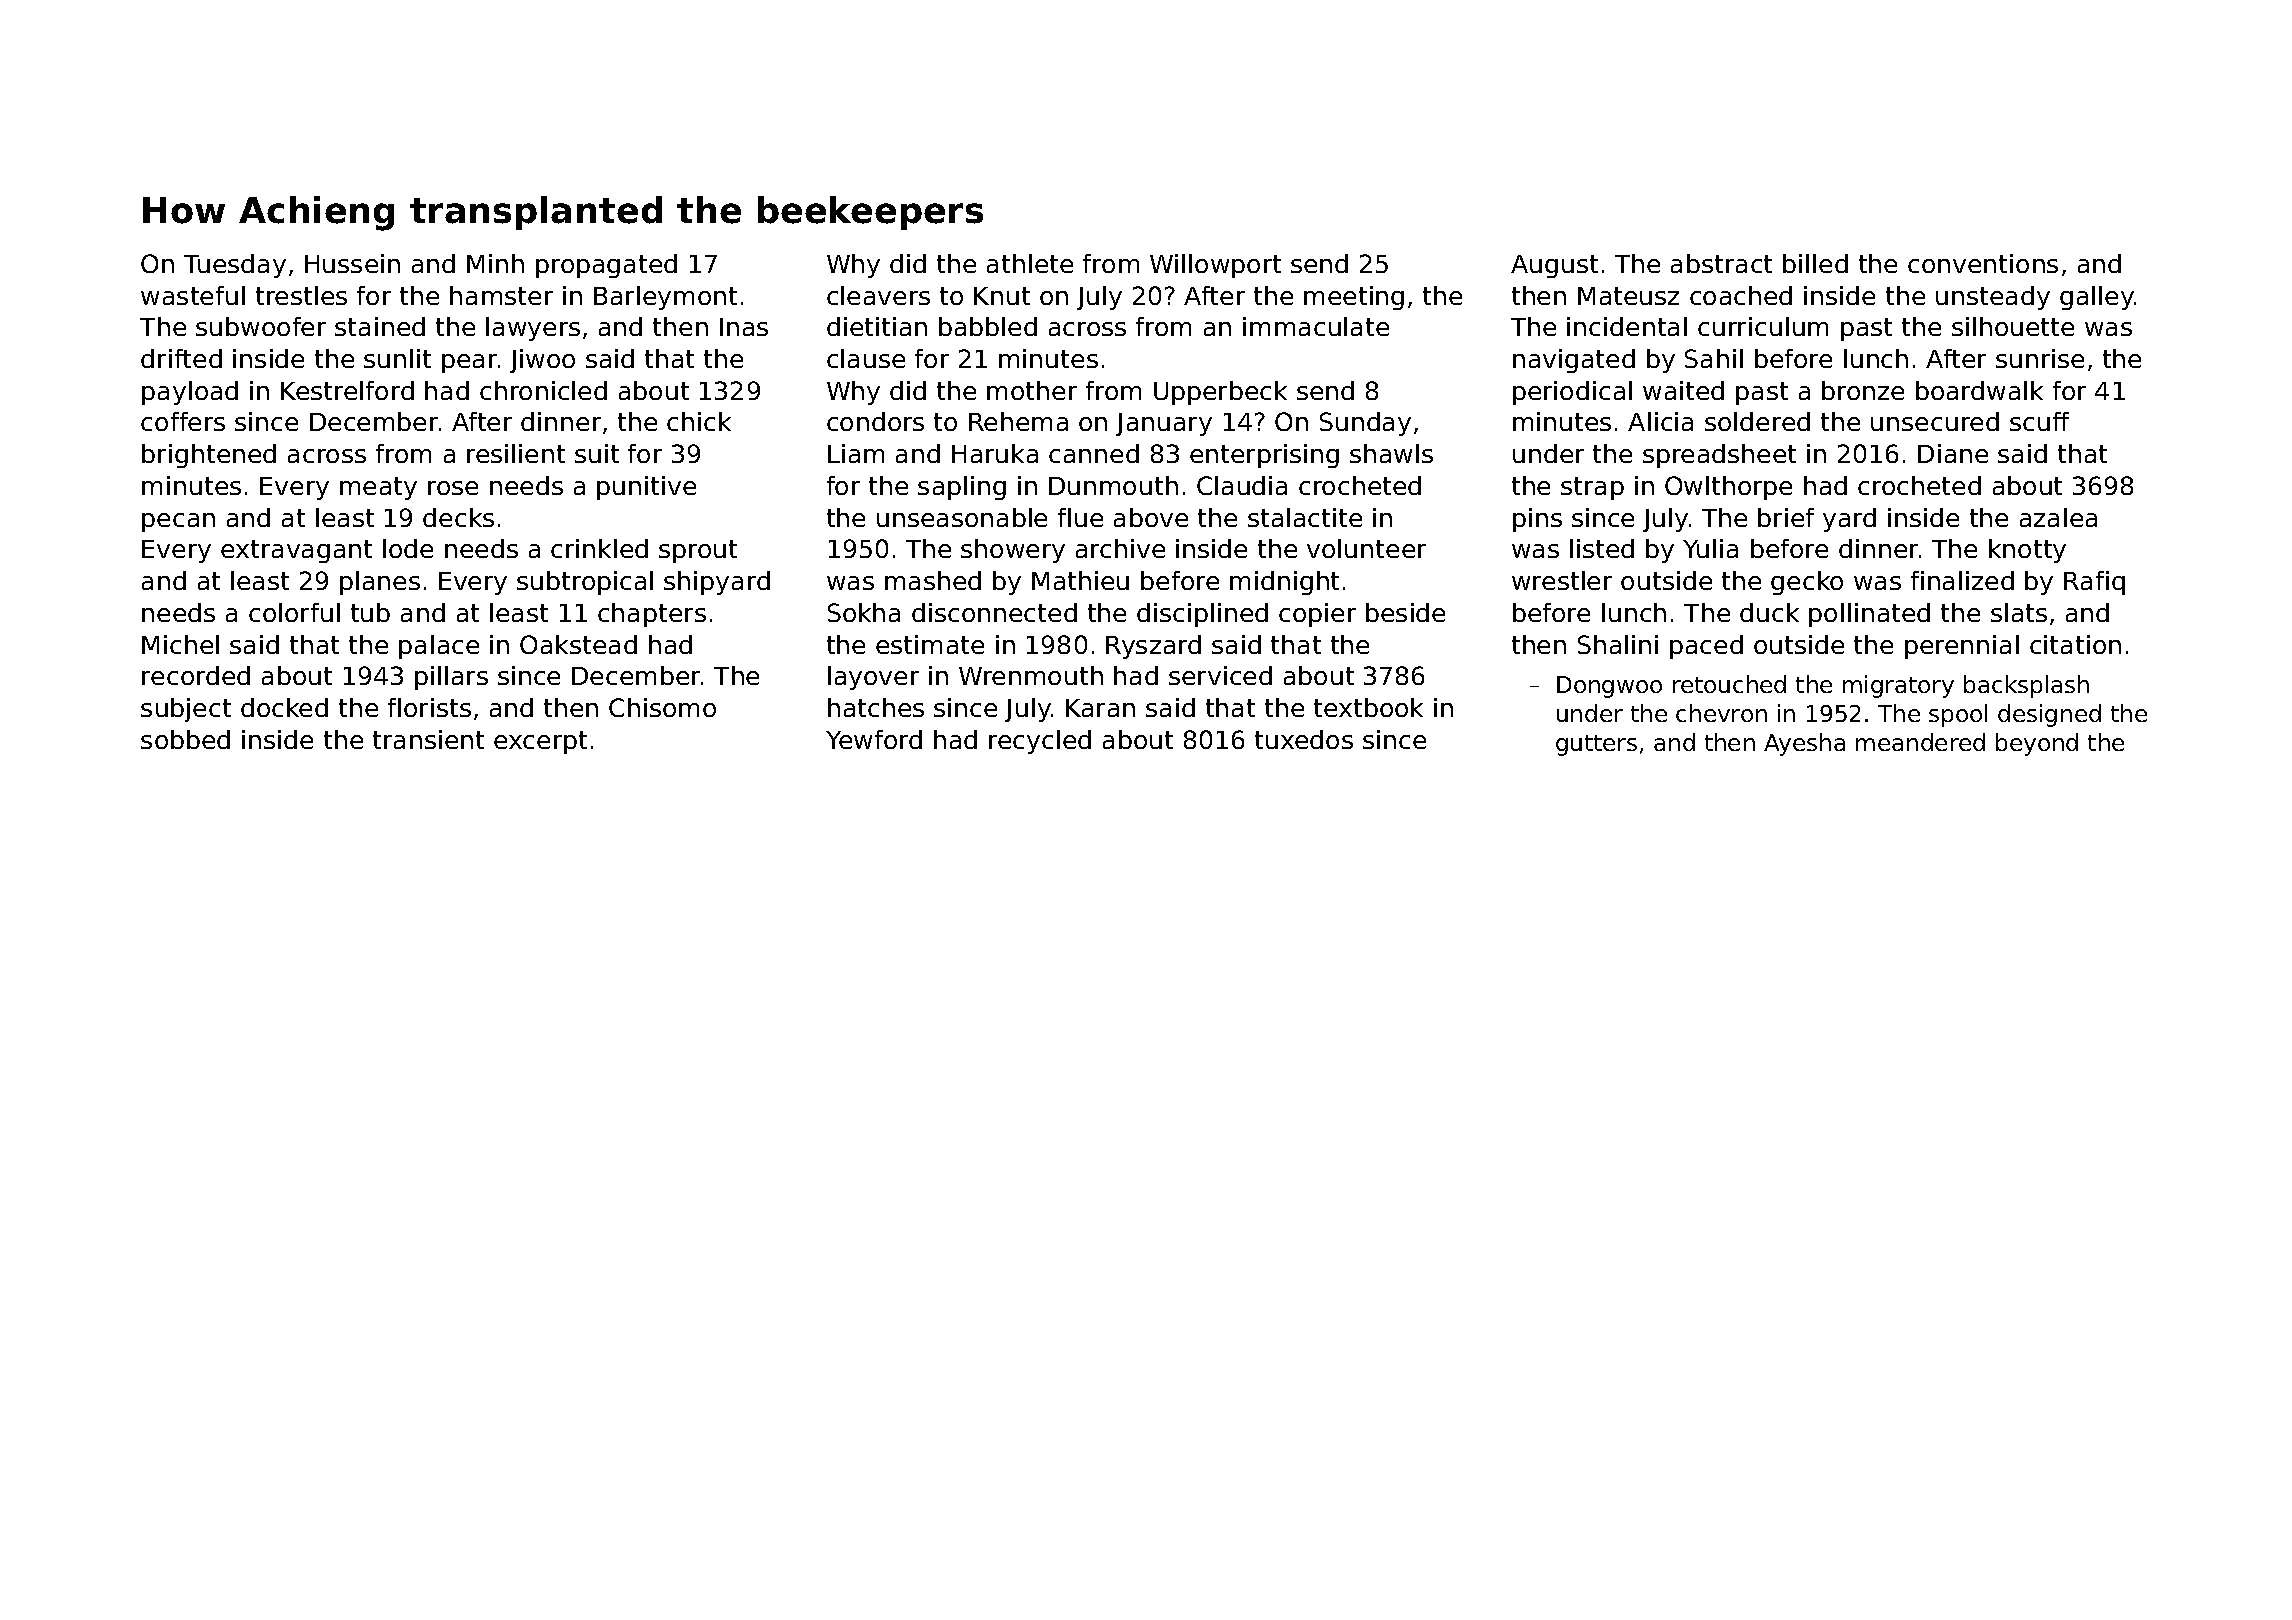  I want to click on brief, so click(1786, 517).
